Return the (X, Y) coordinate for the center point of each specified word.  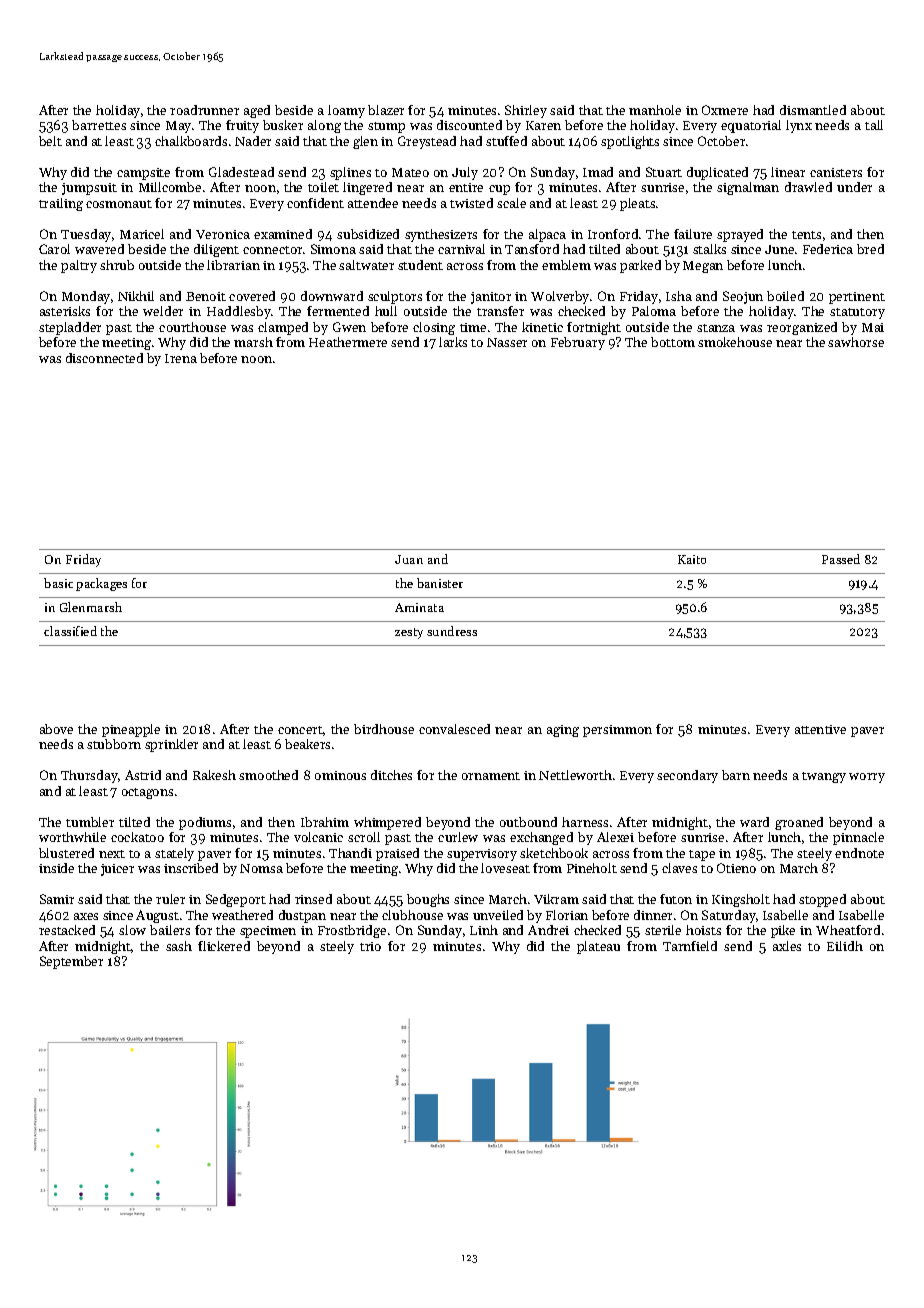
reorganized (802, 328)
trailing (61, 204)
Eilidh (845, 946)
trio (370, 946)
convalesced (454, 729)
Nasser (507, 342)
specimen (268, 932)
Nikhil (136, 296)
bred (870, 249)
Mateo (410, 172)
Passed (841, 559)
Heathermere (348, 342)
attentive (820, 729)
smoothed (268, 775)
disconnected (104, 358)
